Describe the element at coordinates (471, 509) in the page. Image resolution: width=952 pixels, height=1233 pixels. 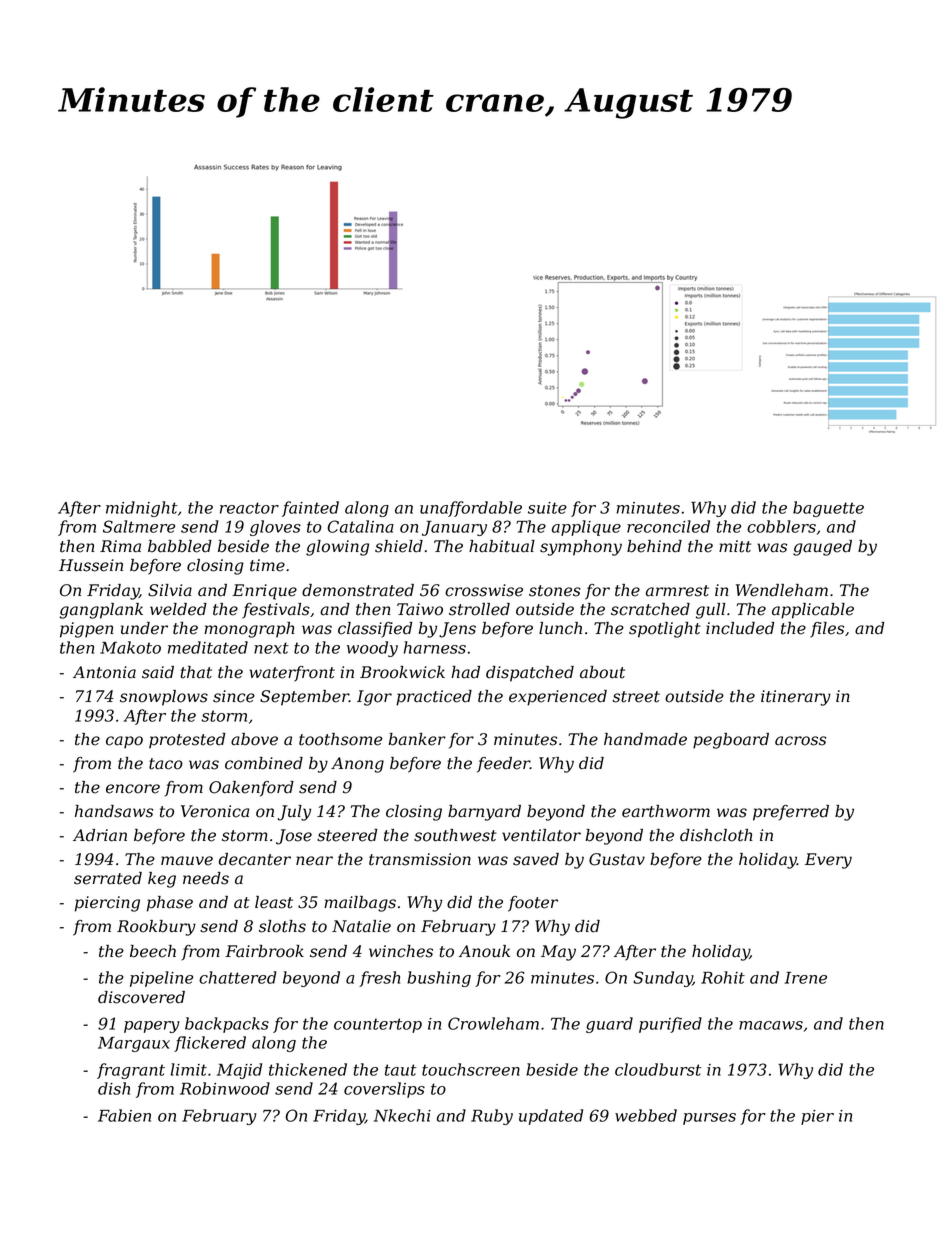
I see `unaffordable` at that location.
